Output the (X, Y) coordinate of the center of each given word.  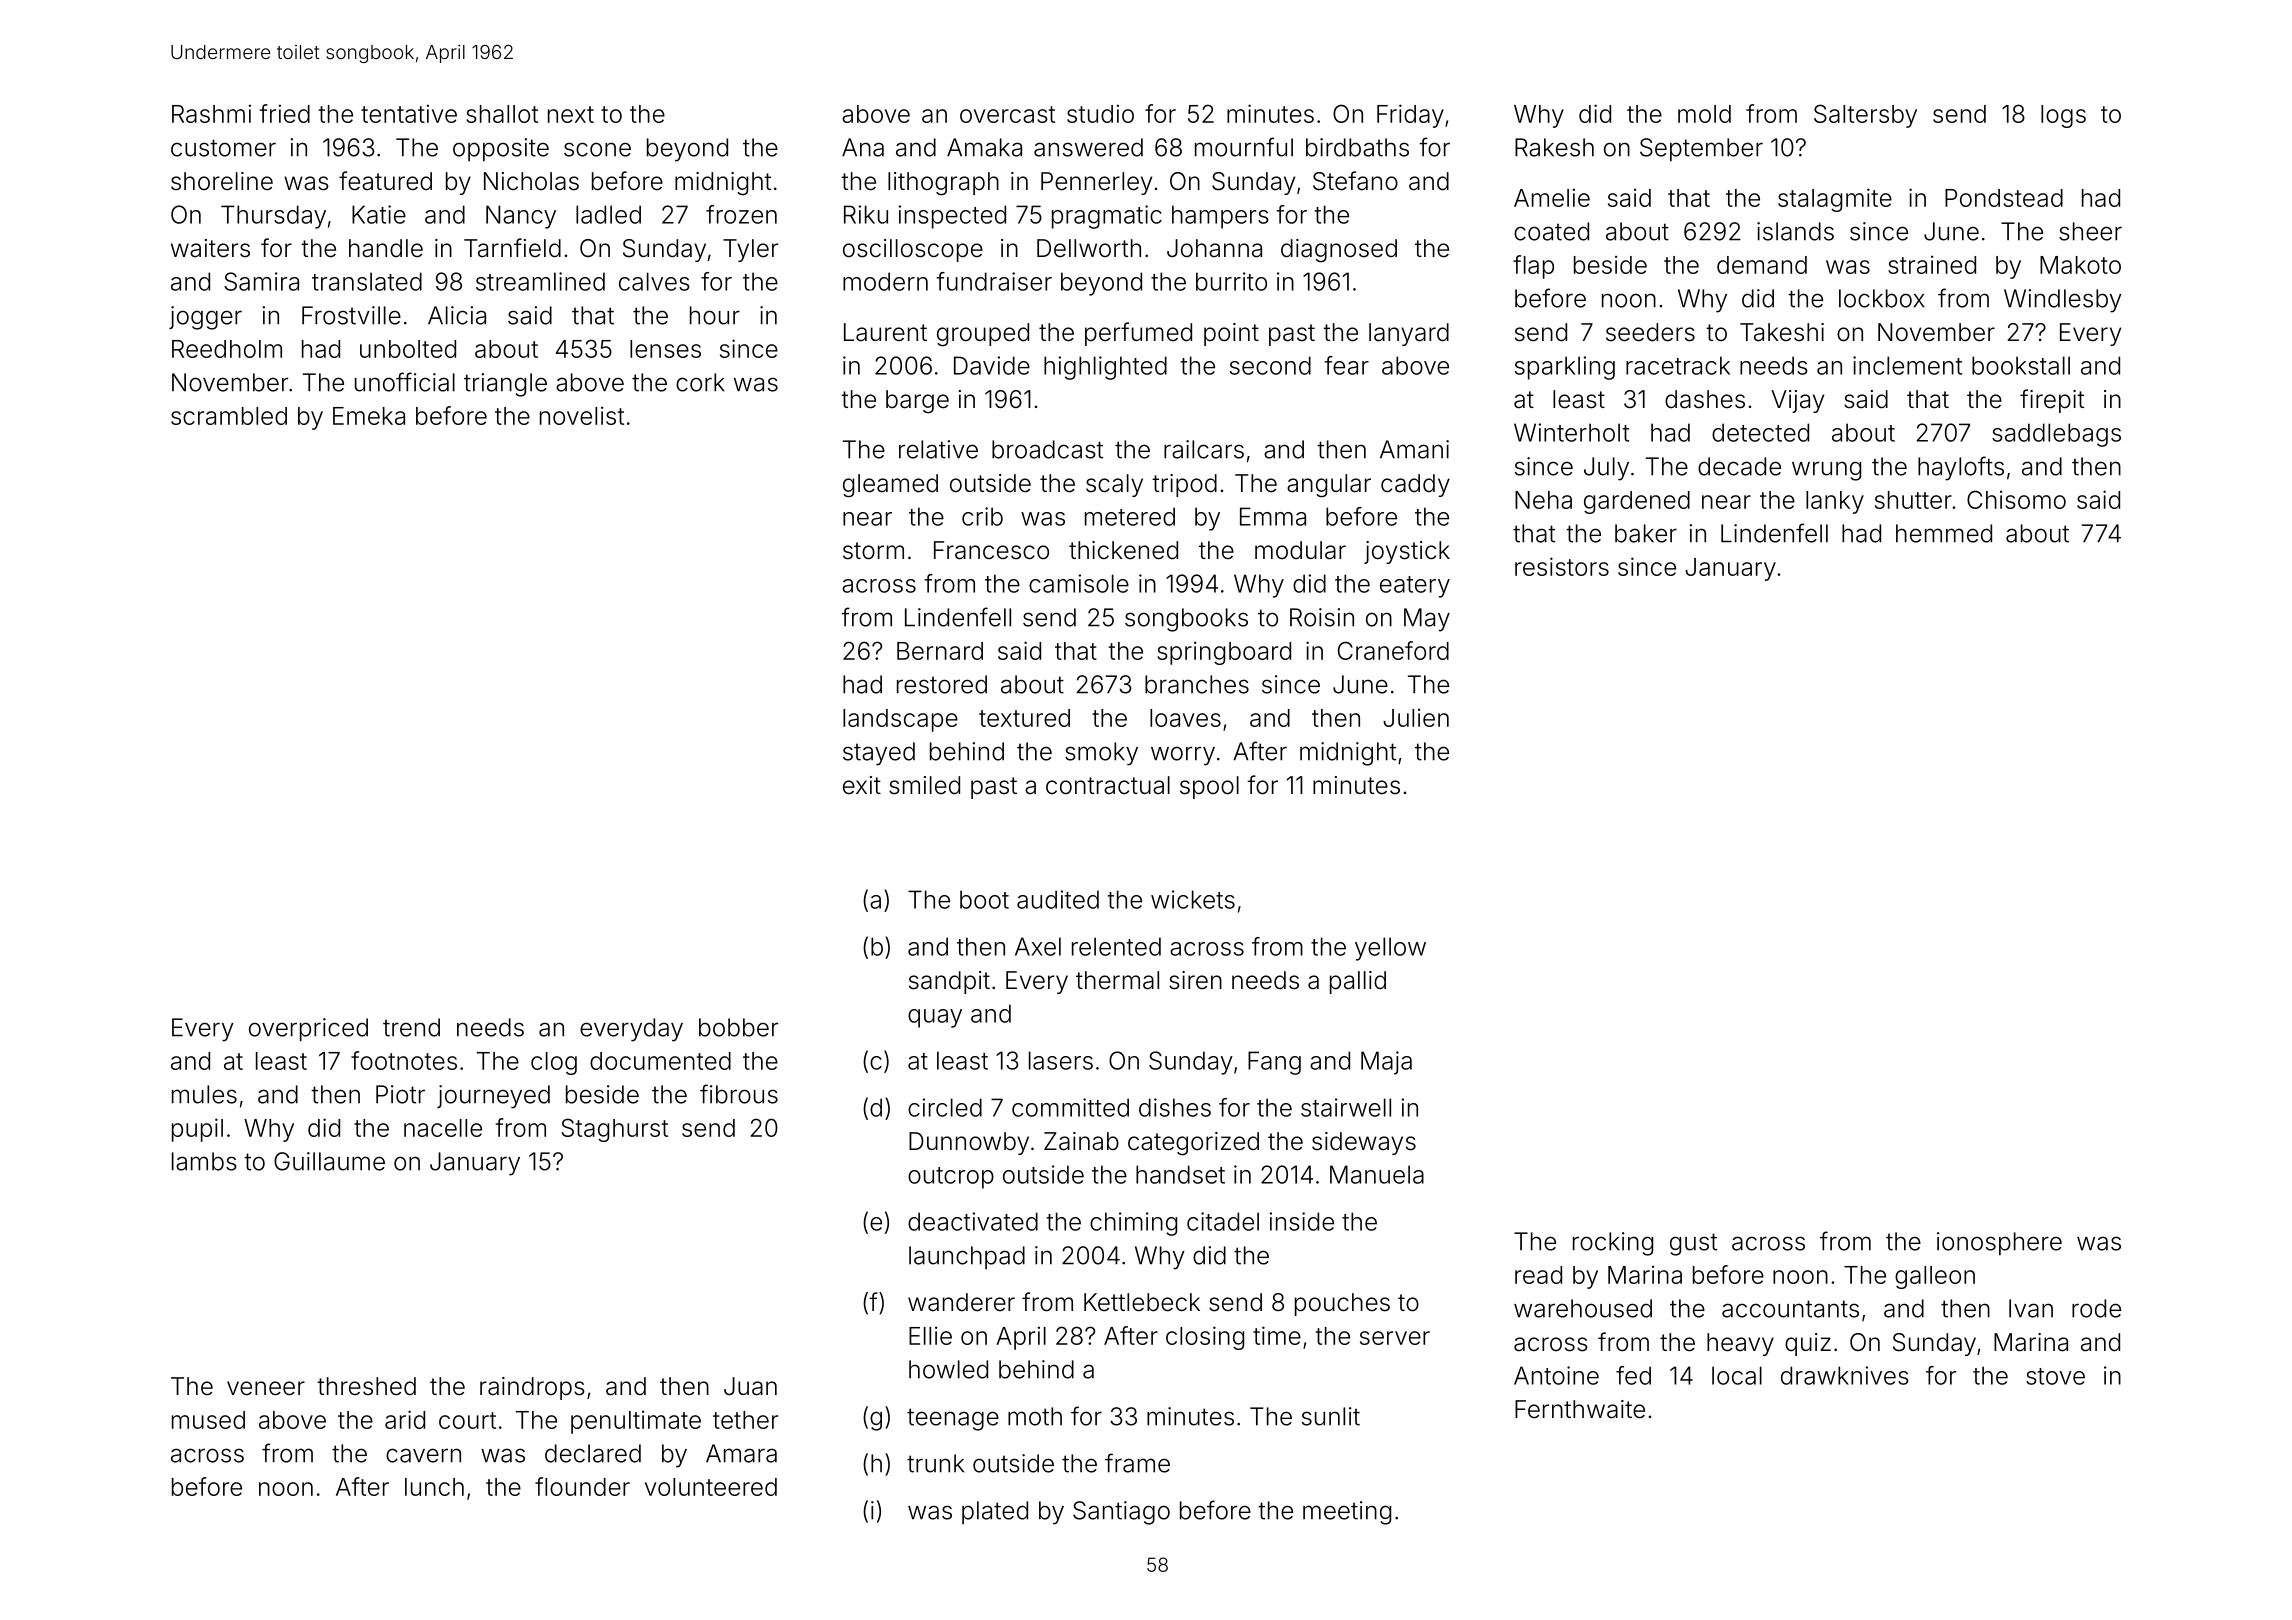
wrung (1826, 471)
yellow (1390, 949)
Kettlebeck (1142, 1302)
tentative (409, 113)
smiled (924, 785)
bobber (738, 1027)
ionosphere (1999, 1243)
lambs (204, 1161)
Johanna (1214, 248)
